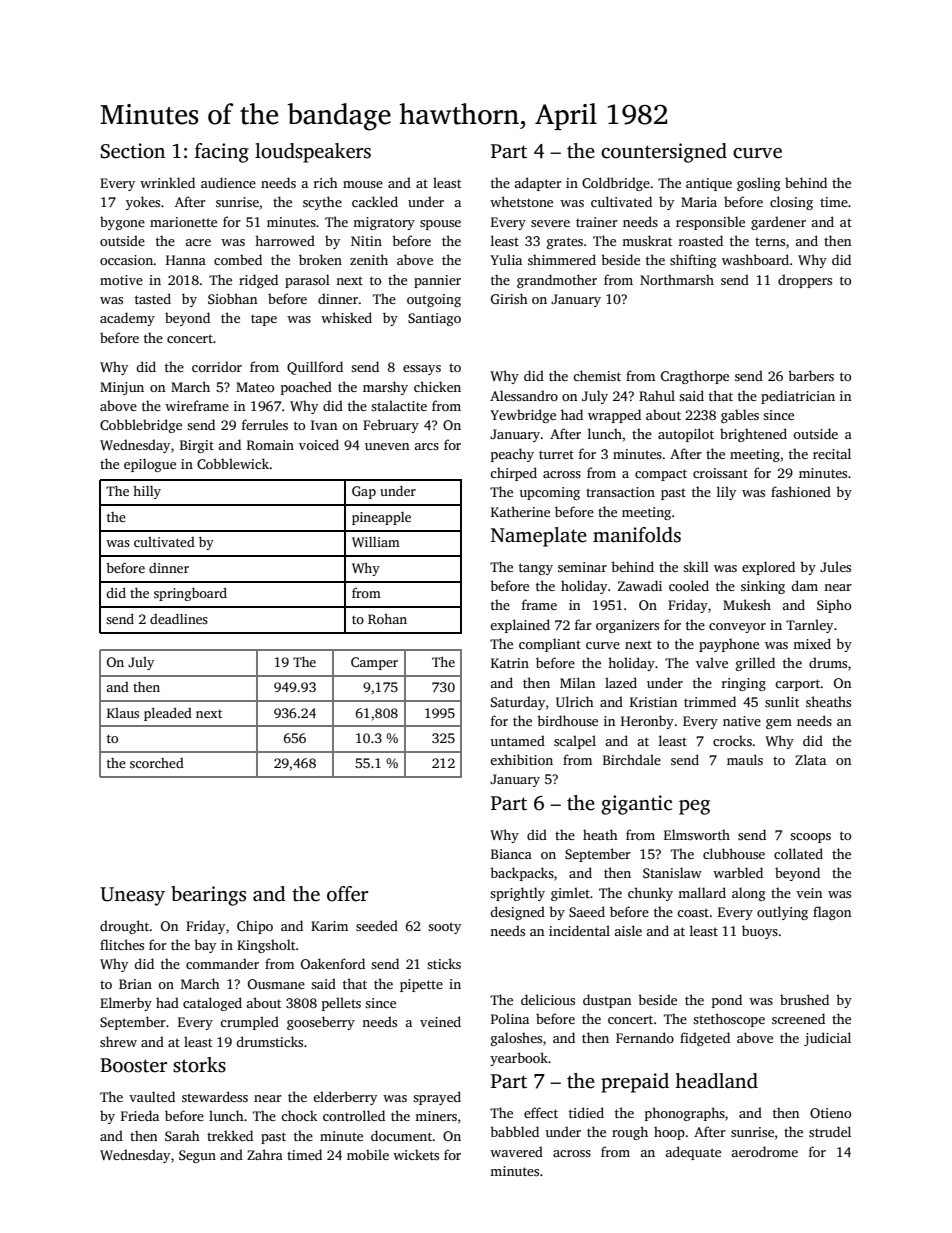 The width and height of the image is (952, 1233). What do you see at coordinates (421, 985) in the image?
I see `pipette` at bounding box center [421, 985].
